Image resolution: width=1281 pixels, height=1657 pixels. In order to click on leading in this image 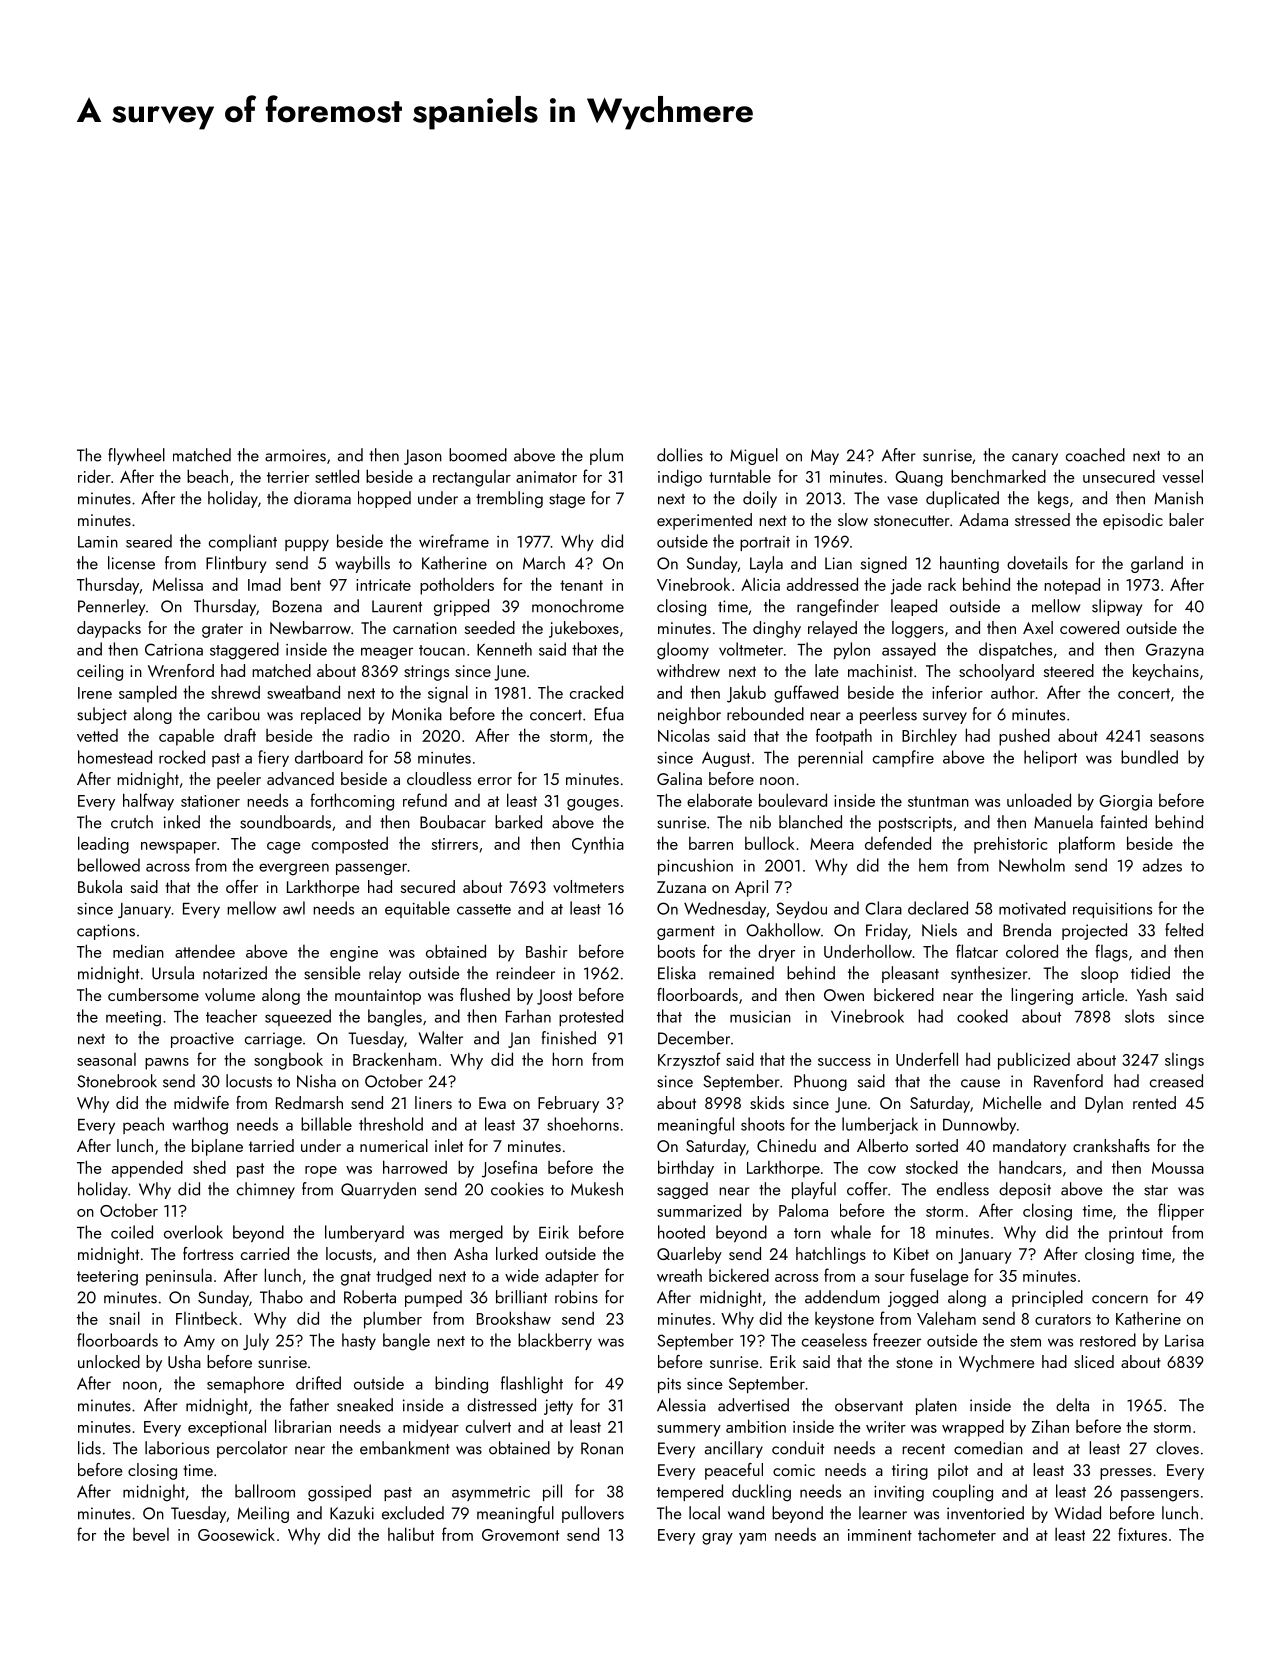, I will do `click(103, 845)`.
